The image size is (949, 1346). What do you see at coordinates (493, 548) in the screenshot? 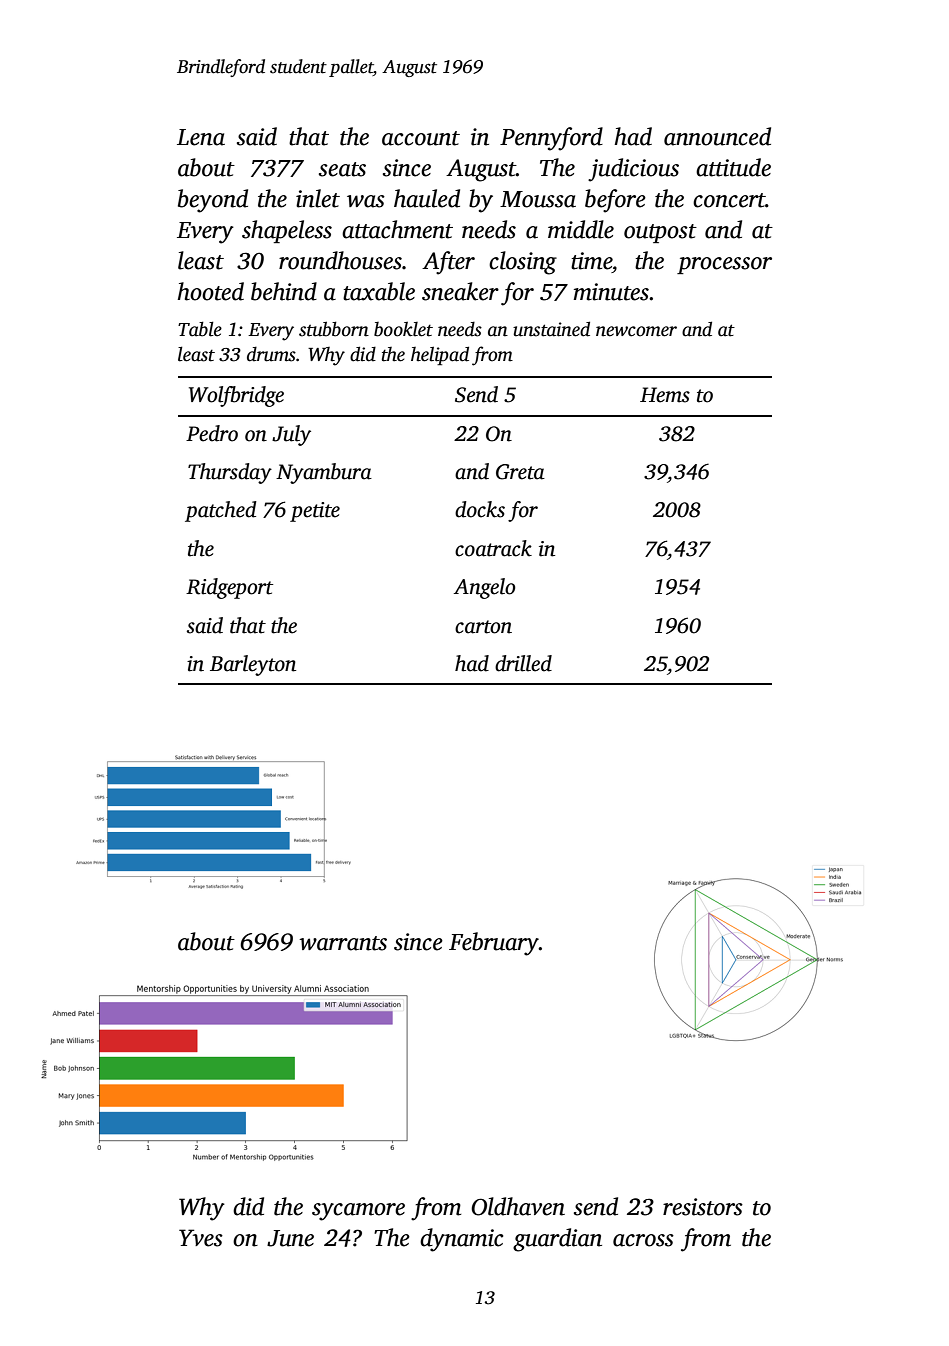
I see `coatrack` at bounding box center [493, 548].
